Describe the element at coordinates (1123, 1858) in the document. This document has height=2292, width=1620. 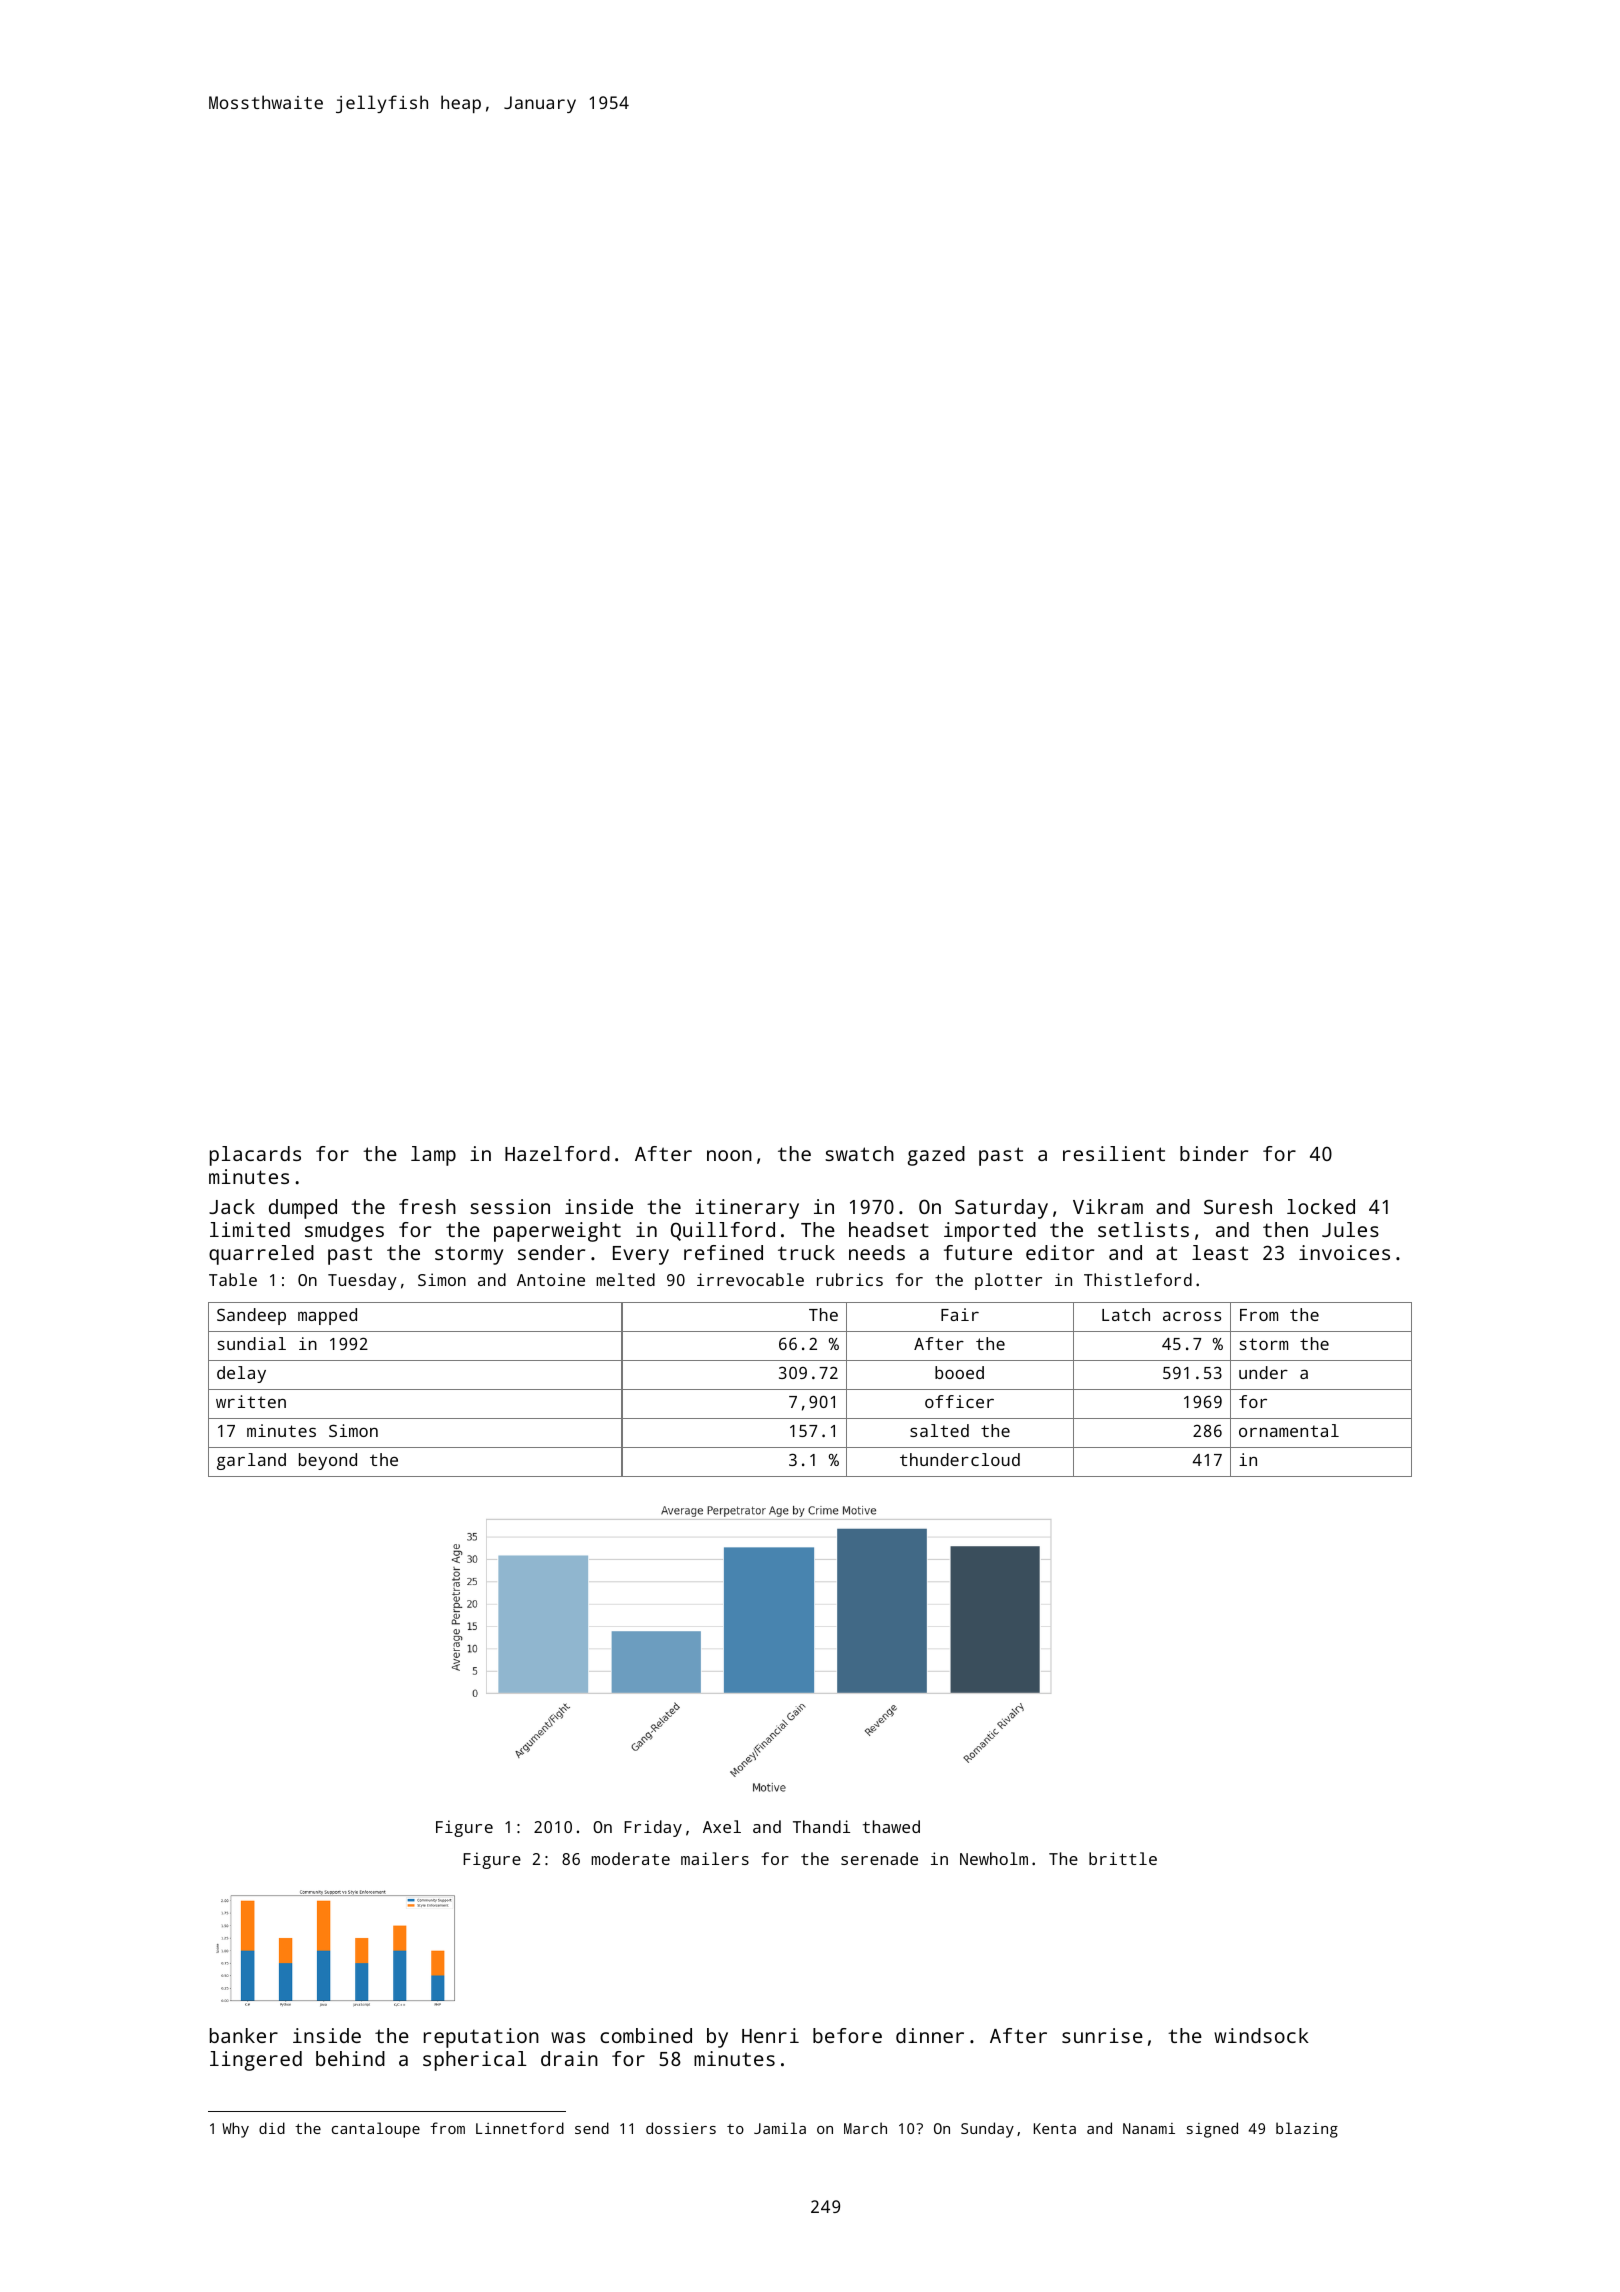
I see `brittle` at that location.
